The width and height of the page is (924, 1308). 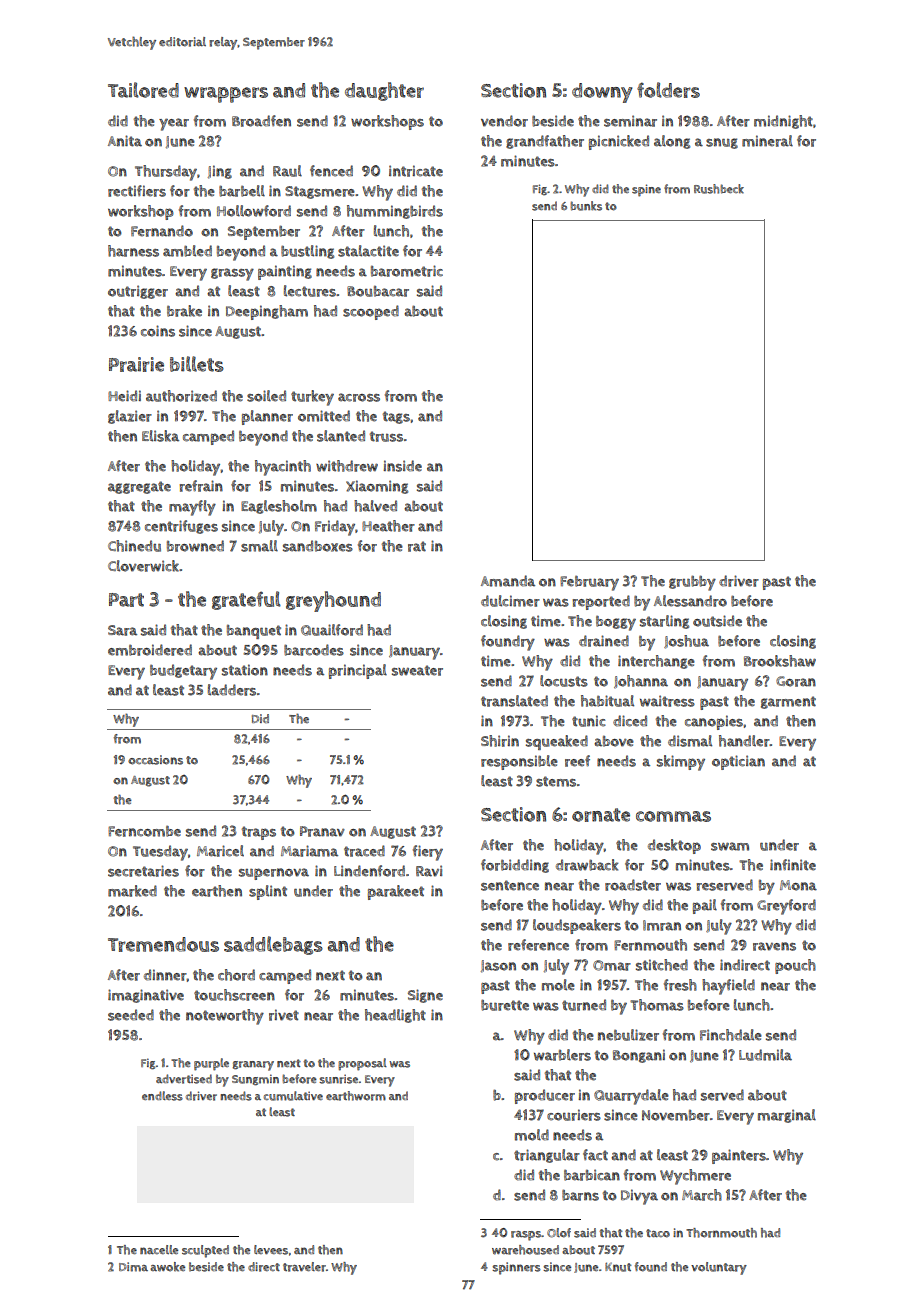 What do you see at coordinates (717, 621) in the page?
I see `outside` at bounding box center [717, 621].
